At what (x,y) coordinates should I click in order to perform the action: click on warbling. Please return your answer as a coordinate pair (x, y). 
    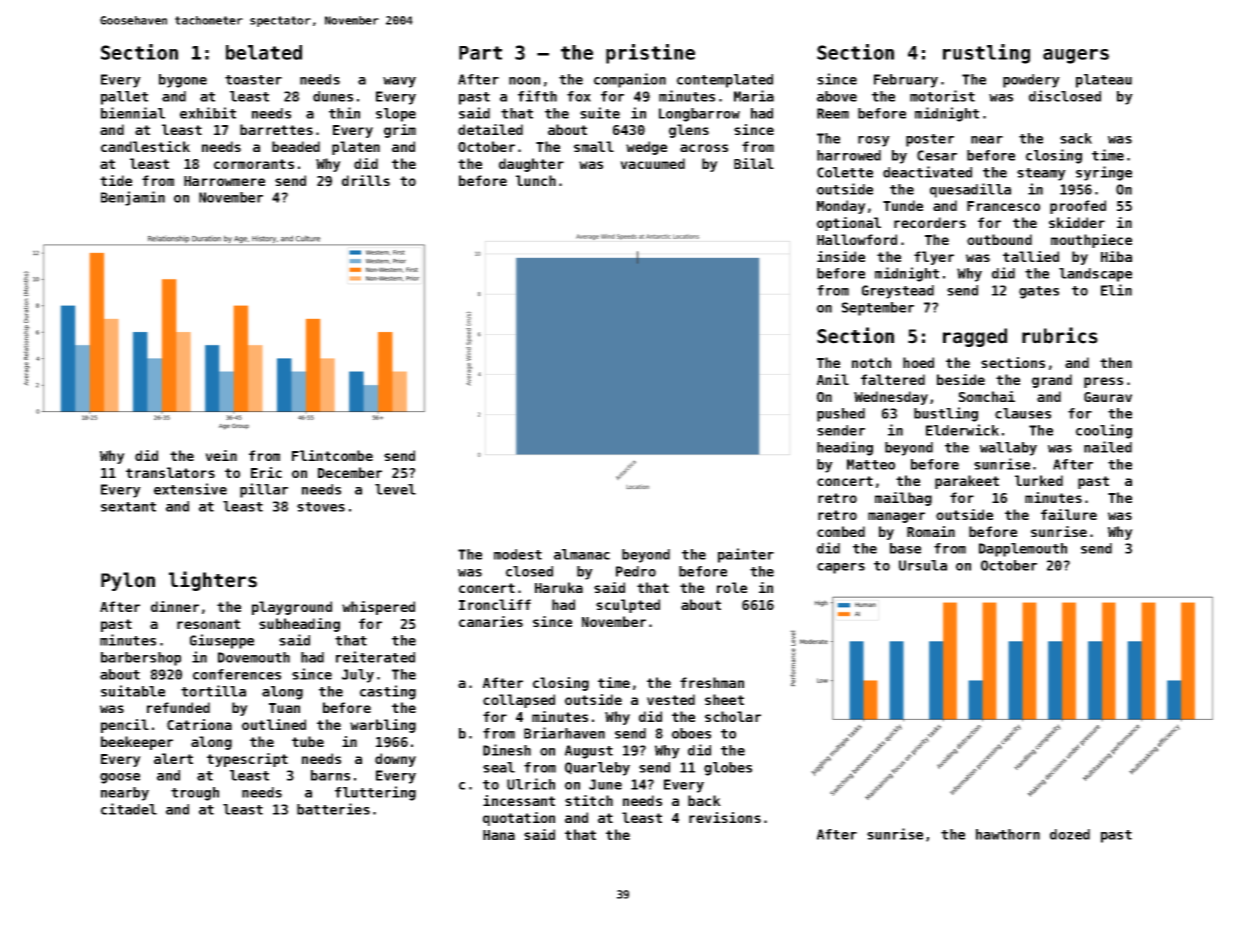
    Looking at the image, I should click on (383, 726).
